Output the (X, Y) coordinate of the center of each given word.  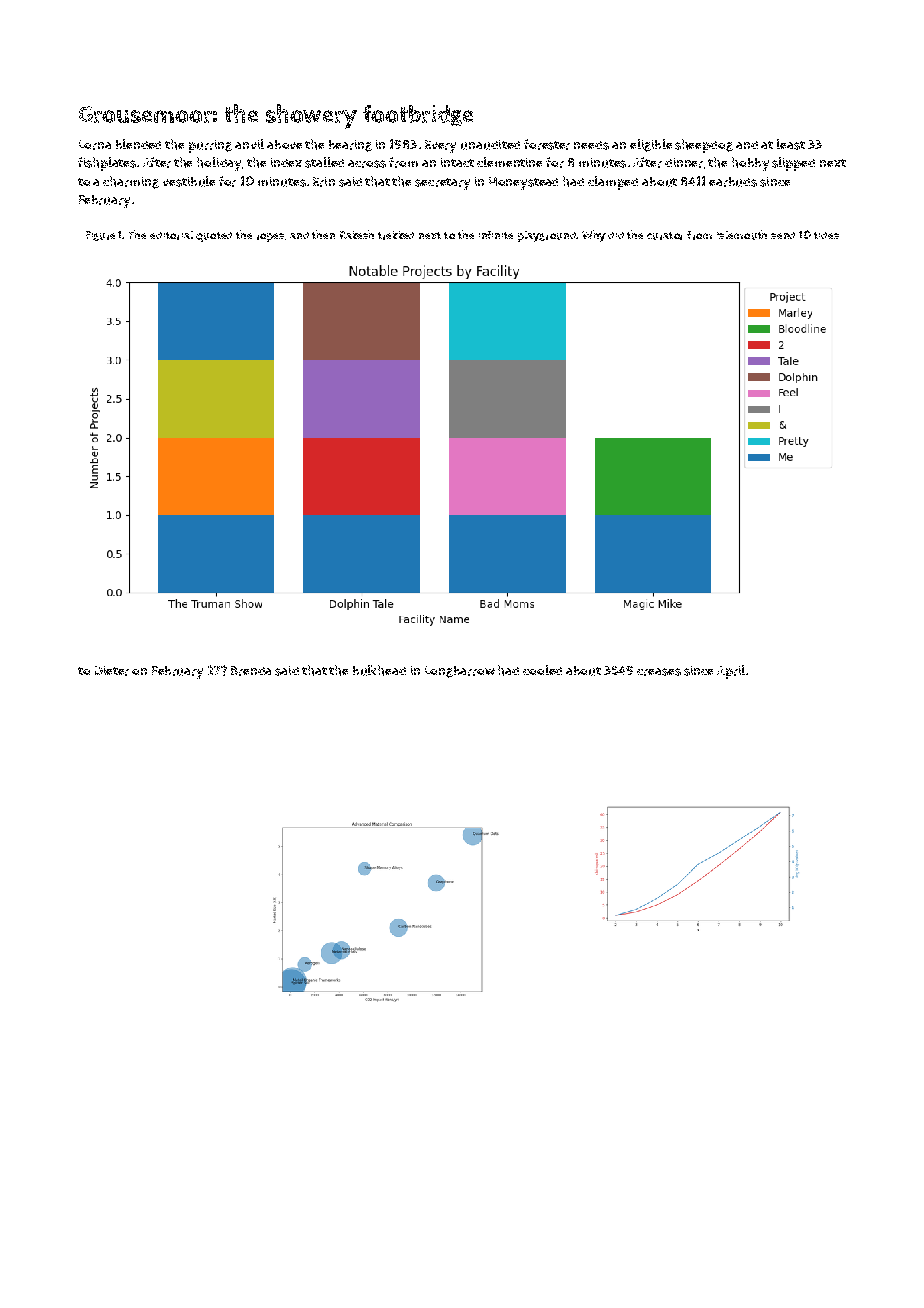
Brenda (251, 671)
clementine (509, 162)
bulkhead (379, 670)
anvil (249, 144)
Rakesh (357, 234)
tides (826, 235)
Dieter (112, 671)
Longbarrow (460, 672)
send (783, 235)
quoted (214, 237)
